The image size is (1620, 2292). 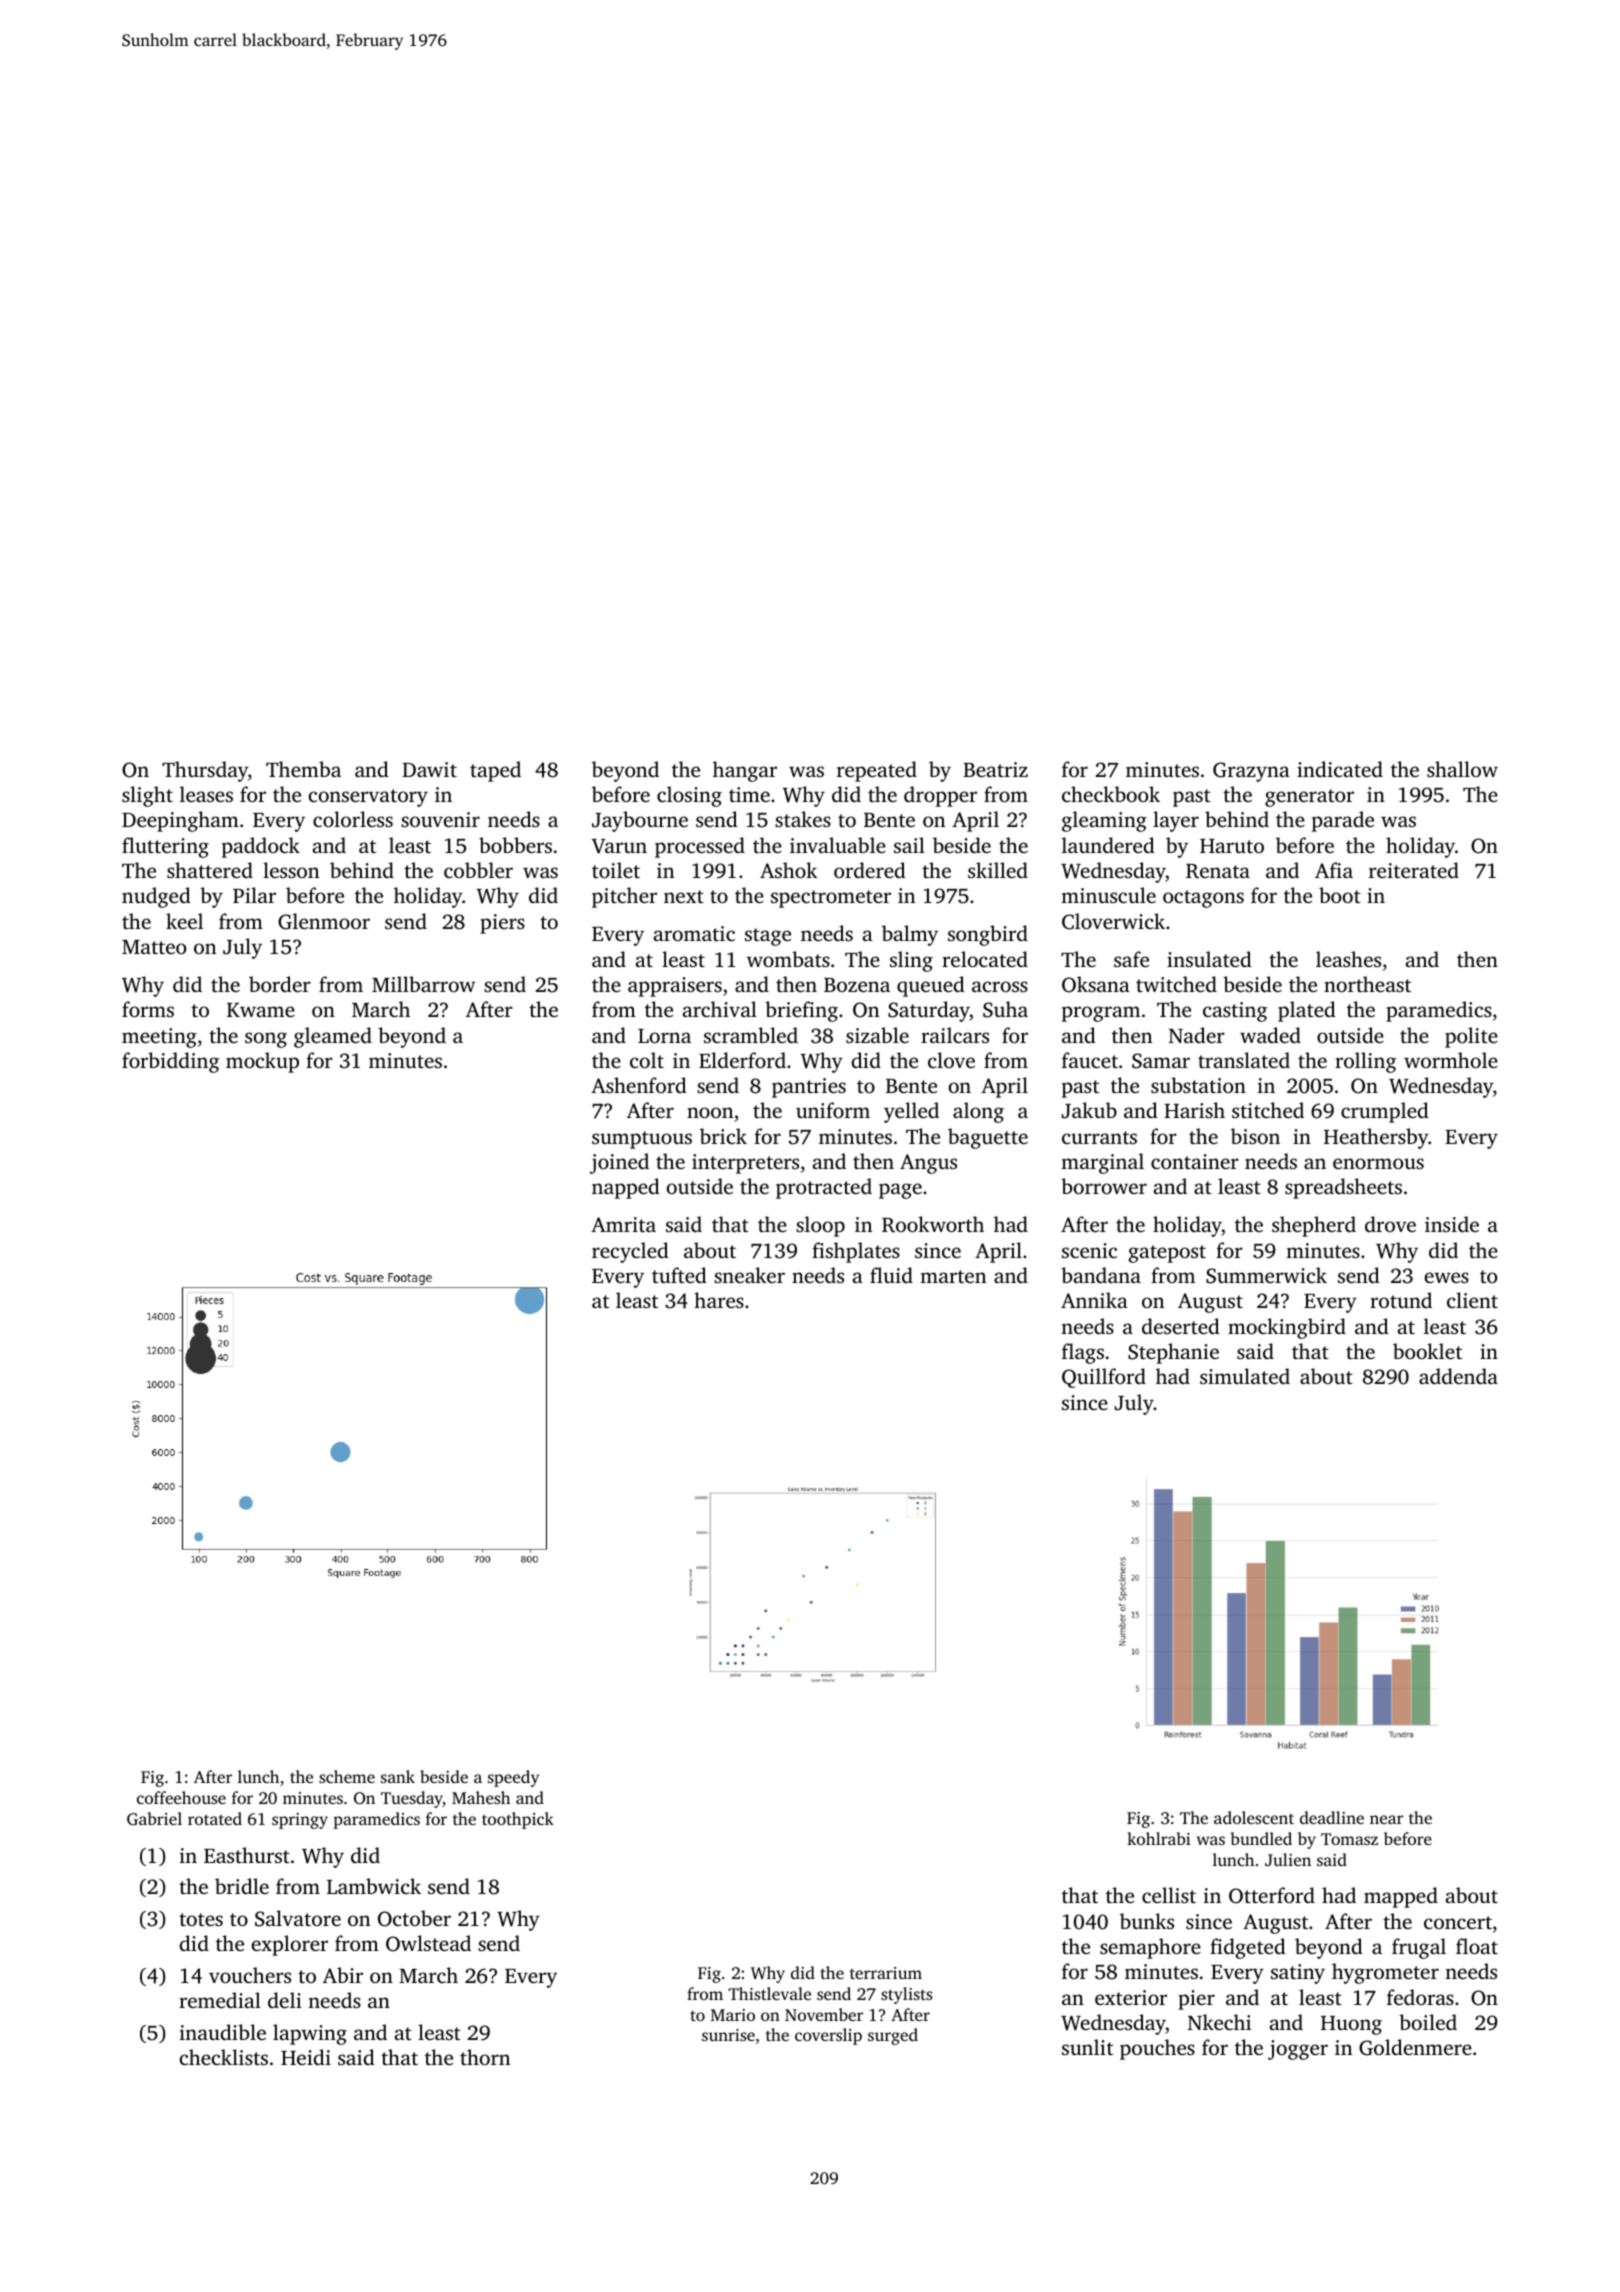 What do you see at coordinates (1245, 1376) in the screenshot?
I see `simulated` at bounding box center [1245, 1376].
